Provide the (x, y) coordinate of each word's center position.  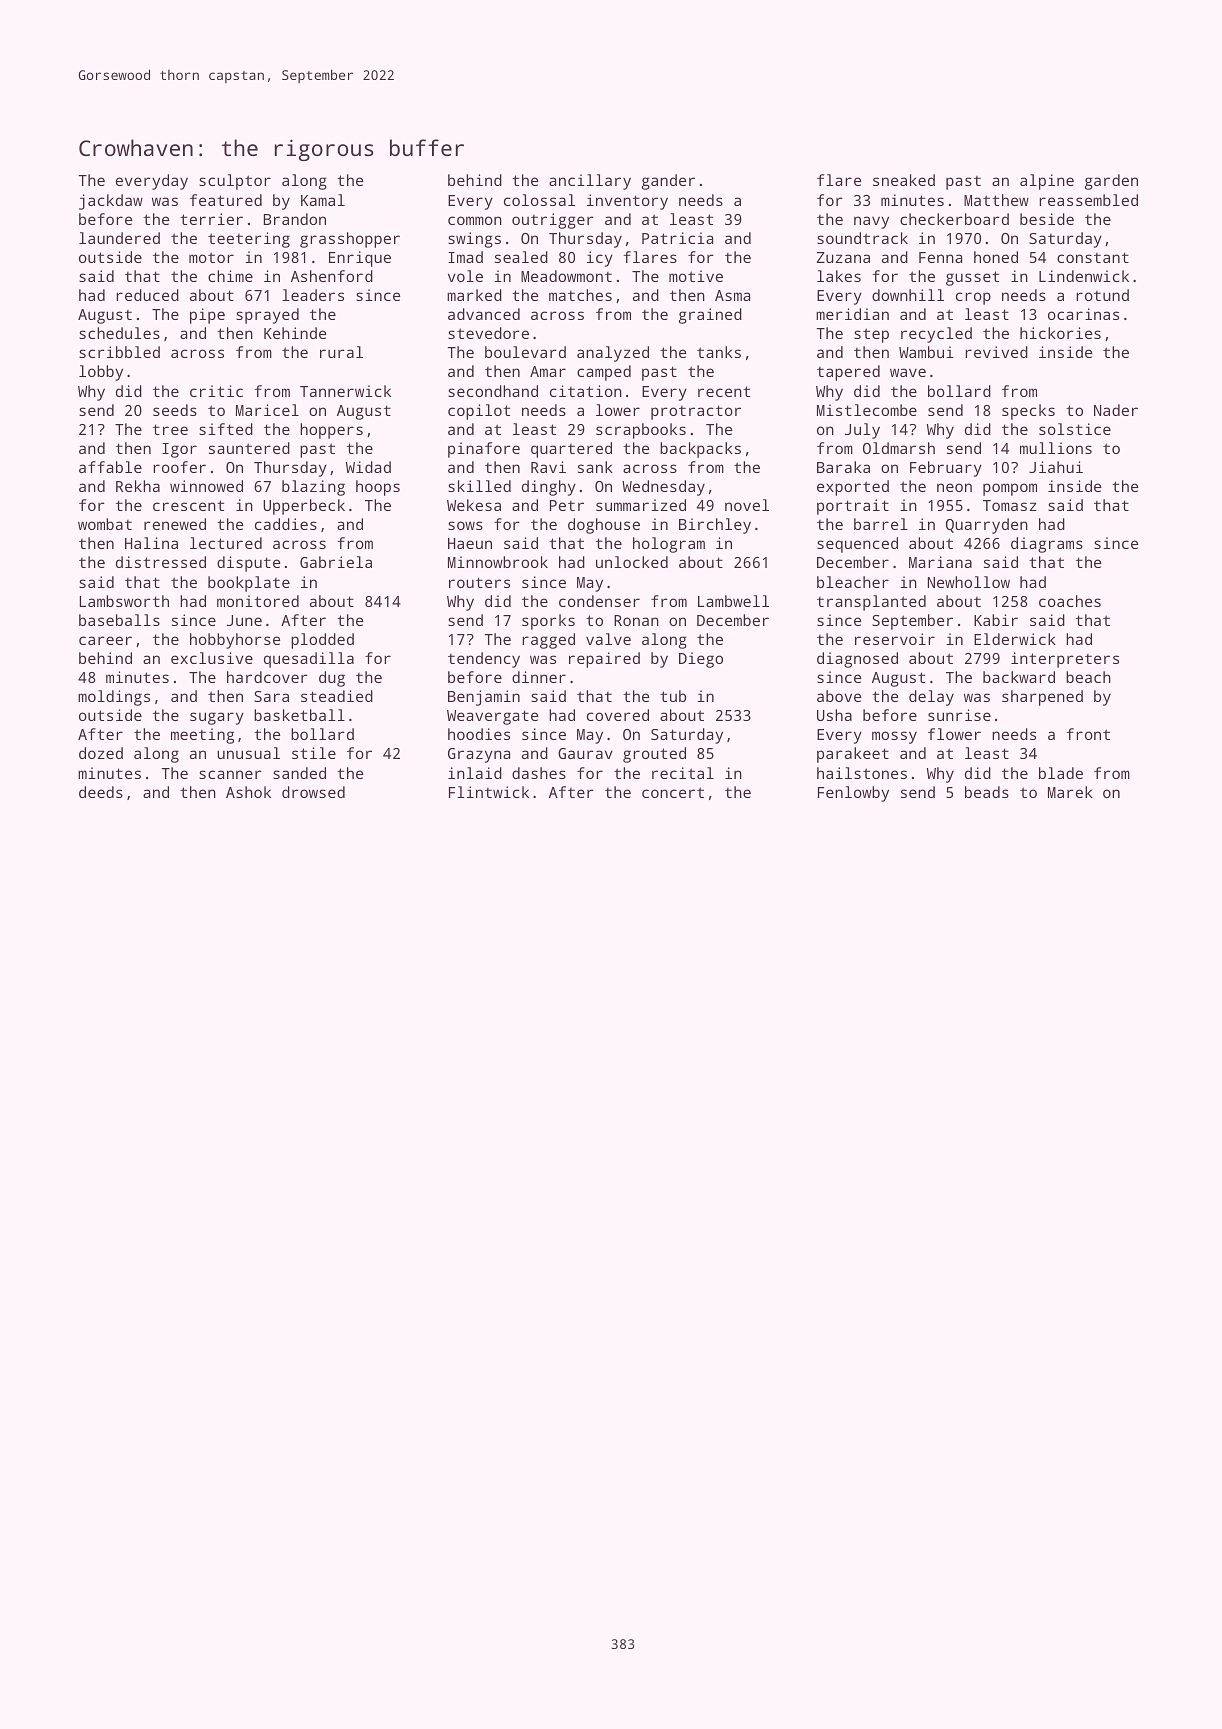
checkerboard (954, 219)
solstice (1075, 429)
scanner (230, 774)
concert (673, 792)
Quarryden (987, 526)
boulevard (525, 352)
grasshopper (350, 240)
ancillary (590, 182)
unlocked (632, 562)
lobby (101, 373)
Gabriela (336, 562)
